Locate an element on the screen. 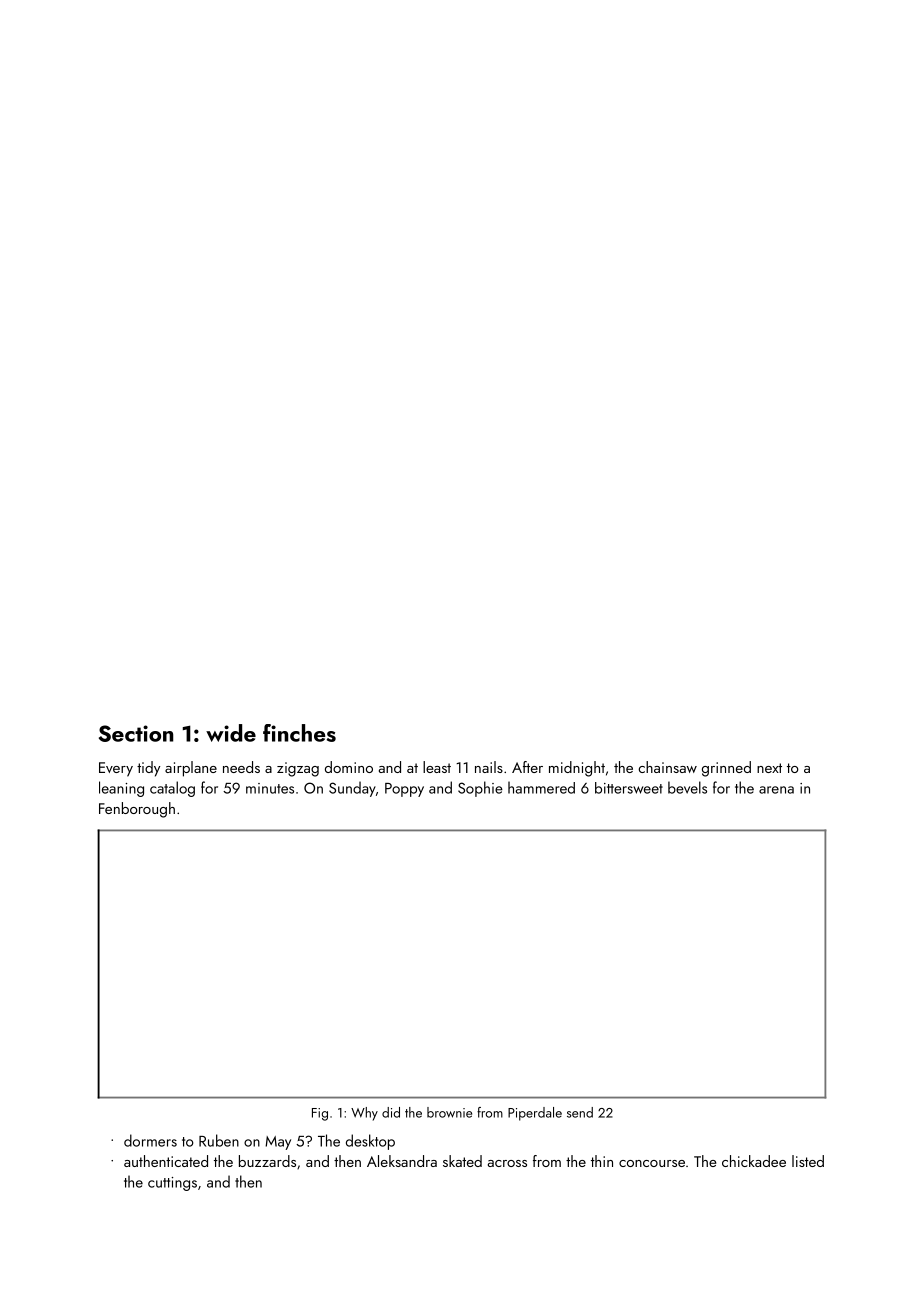 This screenshot has height=1314, width=924. brownie is located at coordinates (449, 1112).
